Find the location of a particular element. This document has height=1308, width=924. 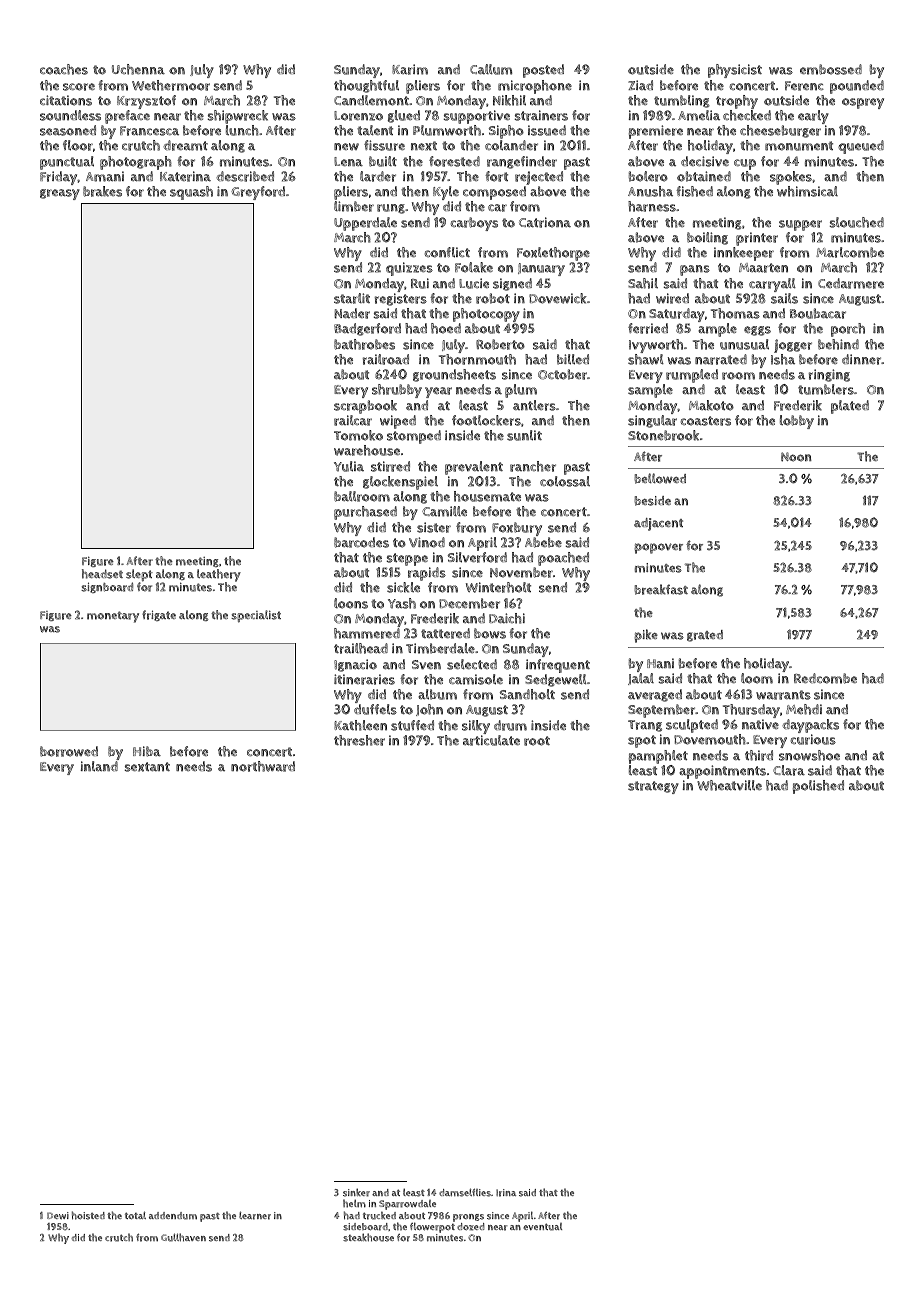

posted is located at coordinates (543, 71).
